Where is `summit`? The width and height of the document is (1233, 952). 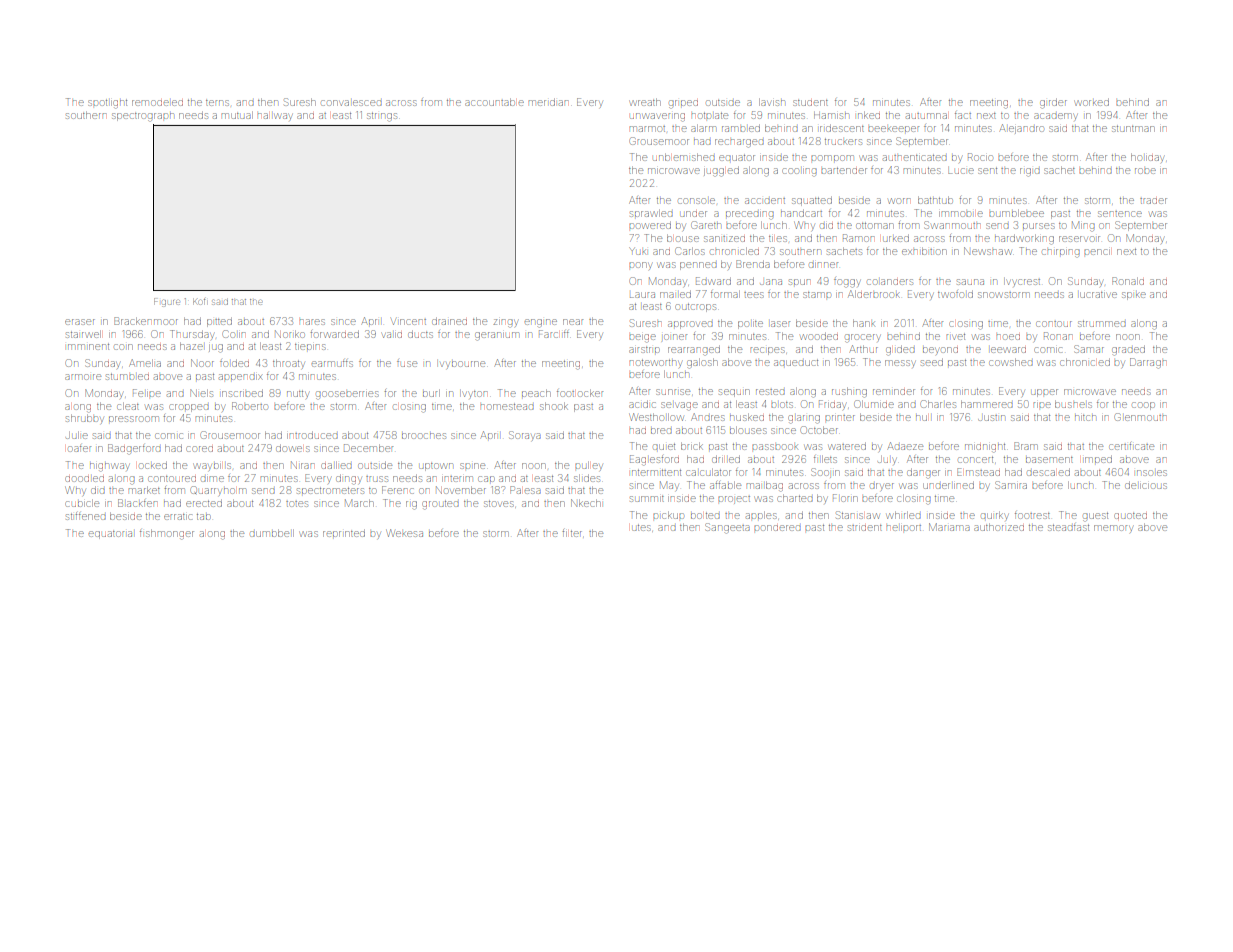 summit is located at coordinates (647, 499).
